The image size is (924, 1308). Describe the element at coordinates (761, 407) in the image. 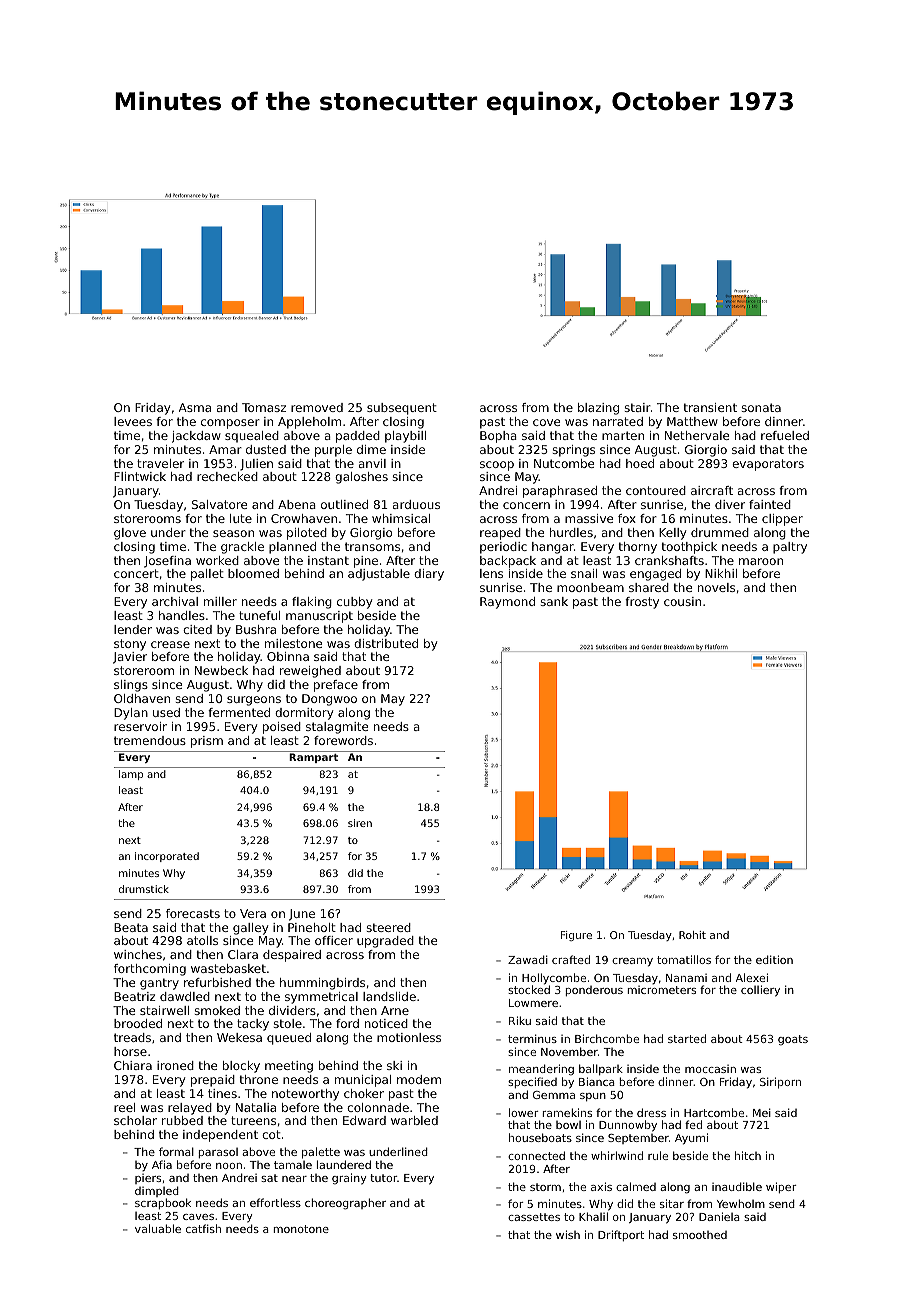

I see `sonata` at that location.
